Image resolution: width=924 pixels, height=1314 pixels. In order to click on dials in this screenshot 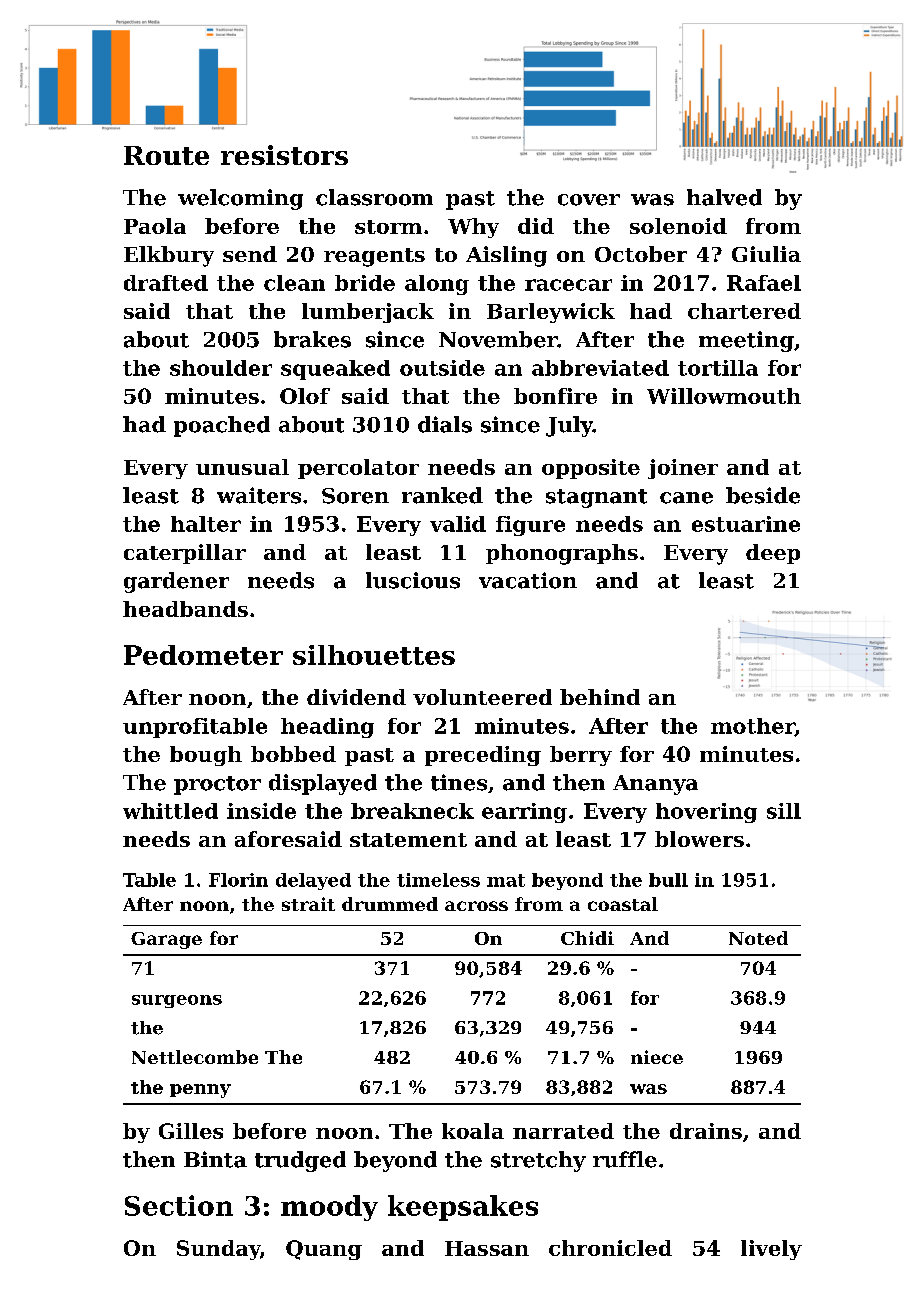, I will do `click(445, 424)`.
